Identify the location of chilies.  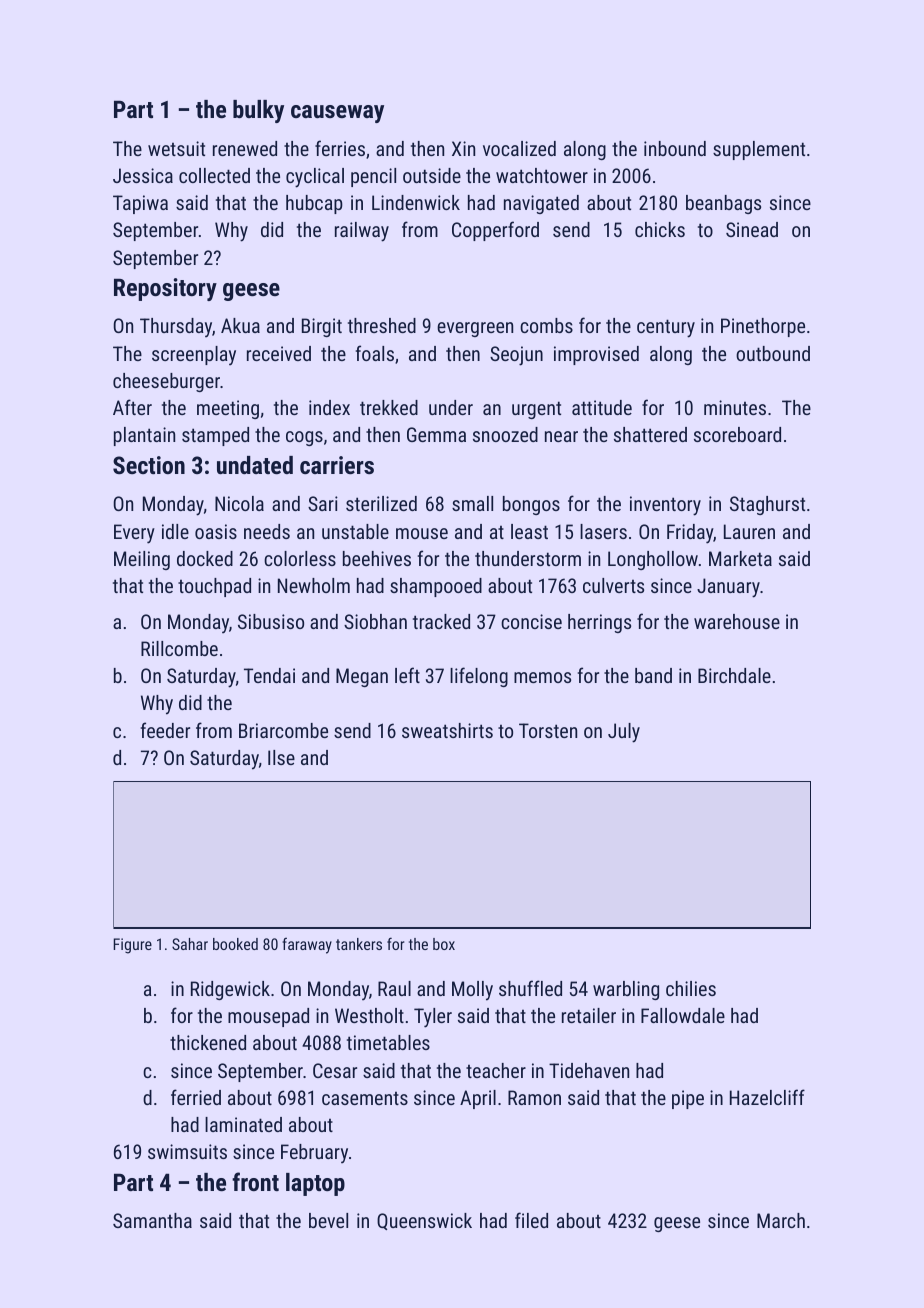
(691, 988).
